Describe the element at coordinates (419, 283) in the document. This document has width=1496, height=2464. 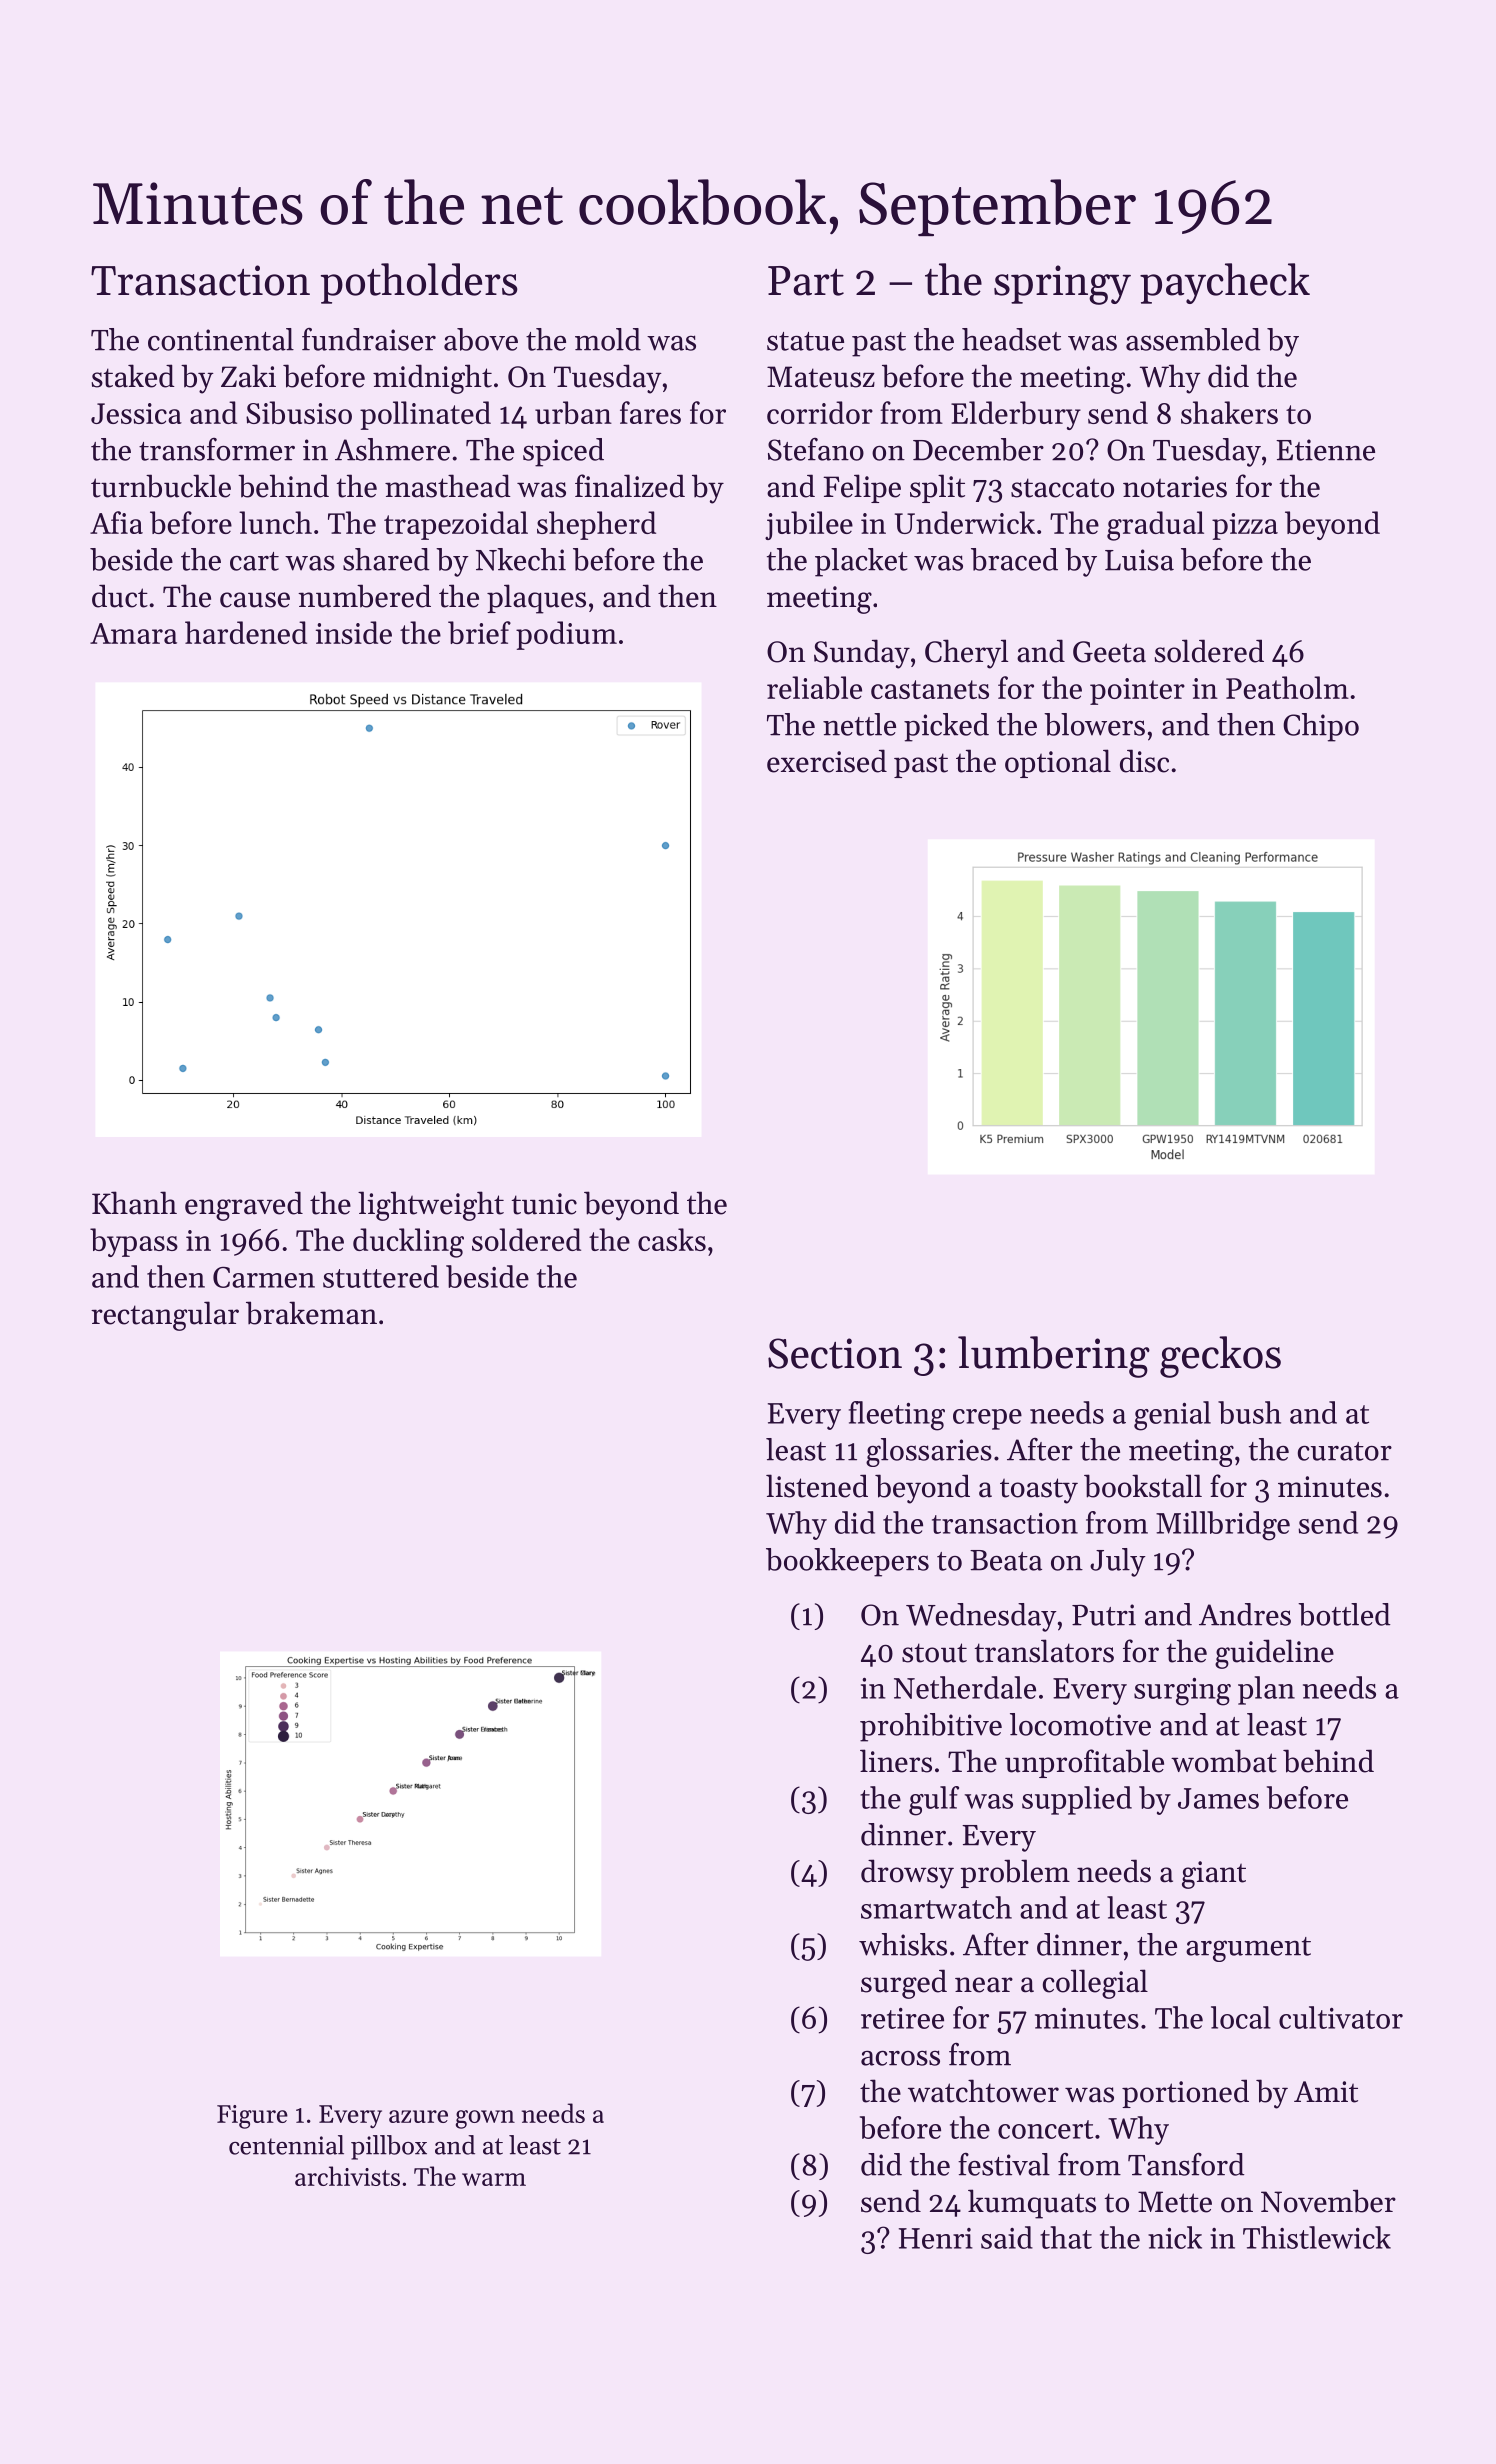
I see `potholders` at that location.
